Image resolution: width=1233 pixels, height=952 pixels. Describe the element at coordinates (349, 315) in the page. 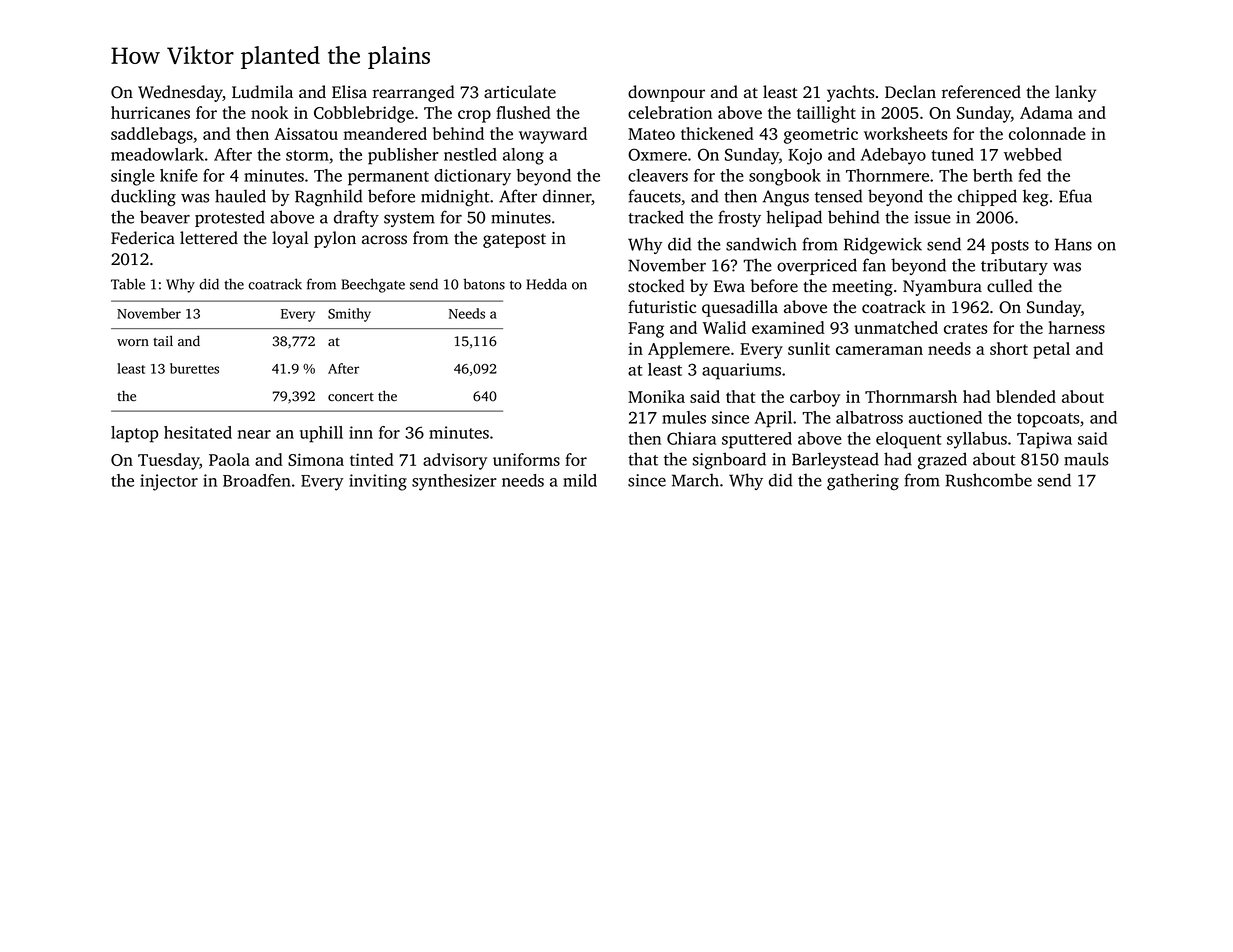

I see `Smithy` at that location.
